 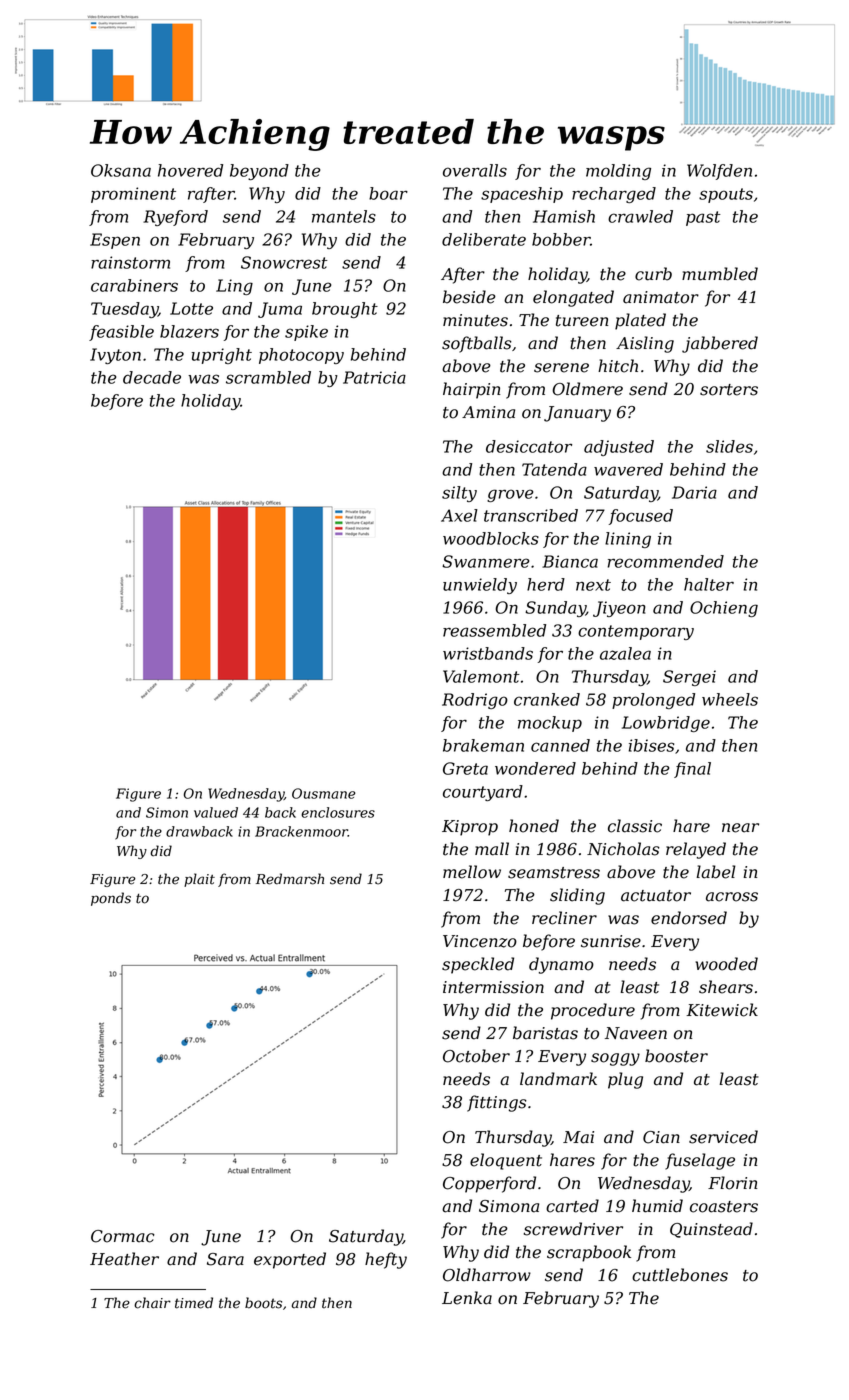 What do you see at coordinates (216, 812) in the document?
I see `valued` at bounding box center [216, 812].
